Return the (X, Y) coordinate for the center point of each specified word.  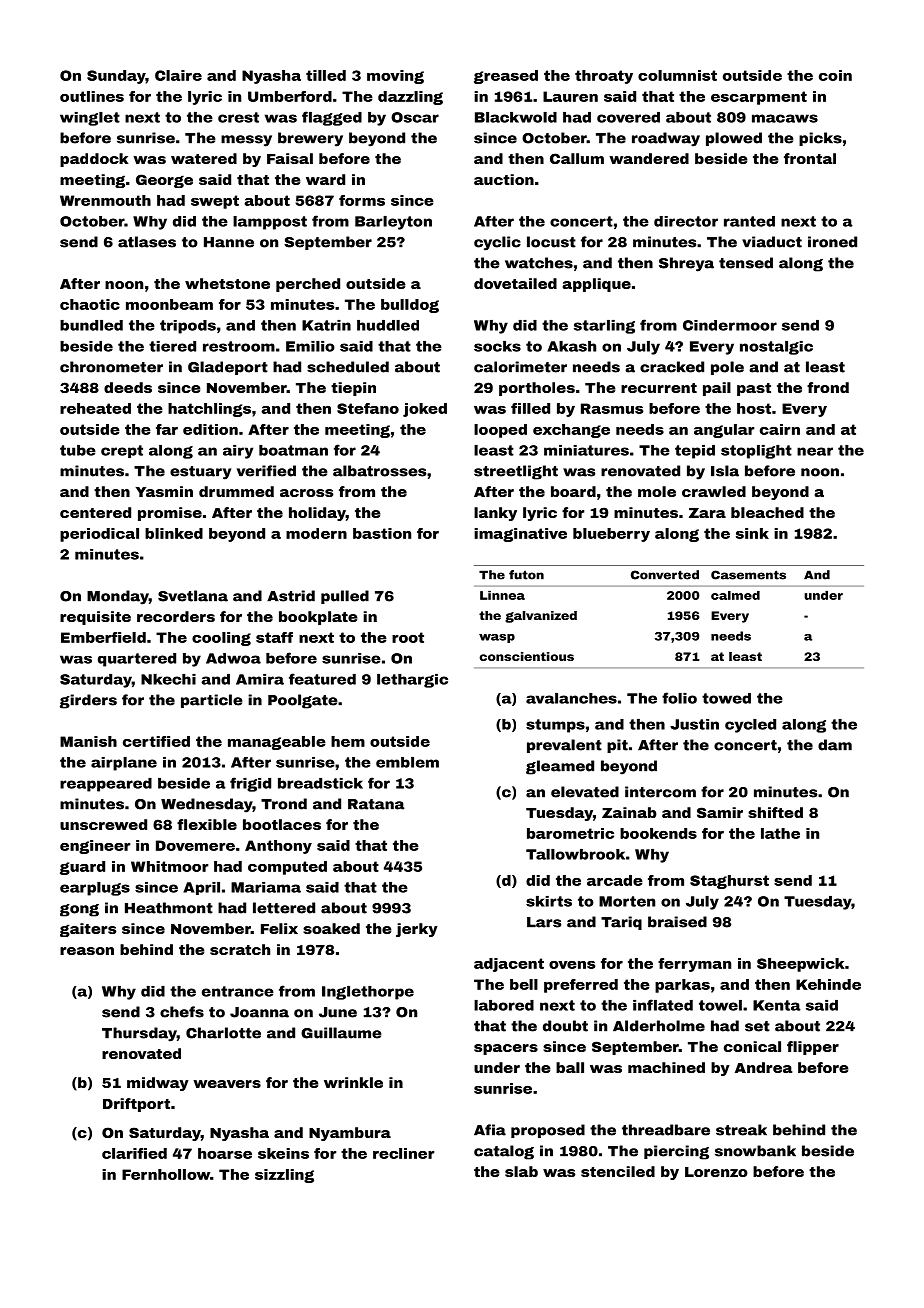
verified (266, 471)
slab (521, 1171)
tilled (326, 75)
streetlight (516, 472)
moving (395, 77)
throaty (604, 77)
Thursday (139, 1034)
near (815, 451)
